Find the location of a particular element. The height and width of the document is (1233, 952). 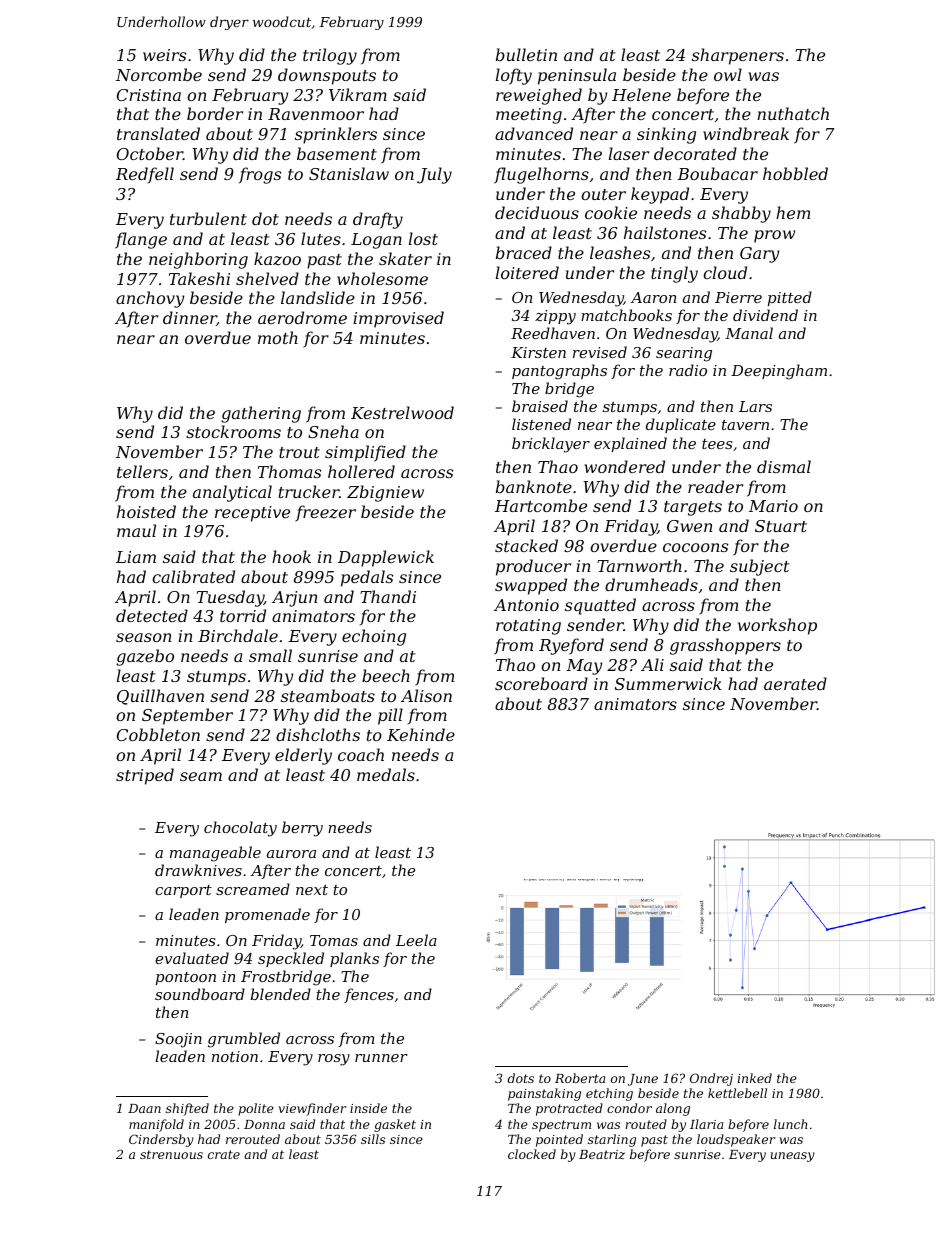

Ondrej is located at coordinates (711, 1079).
